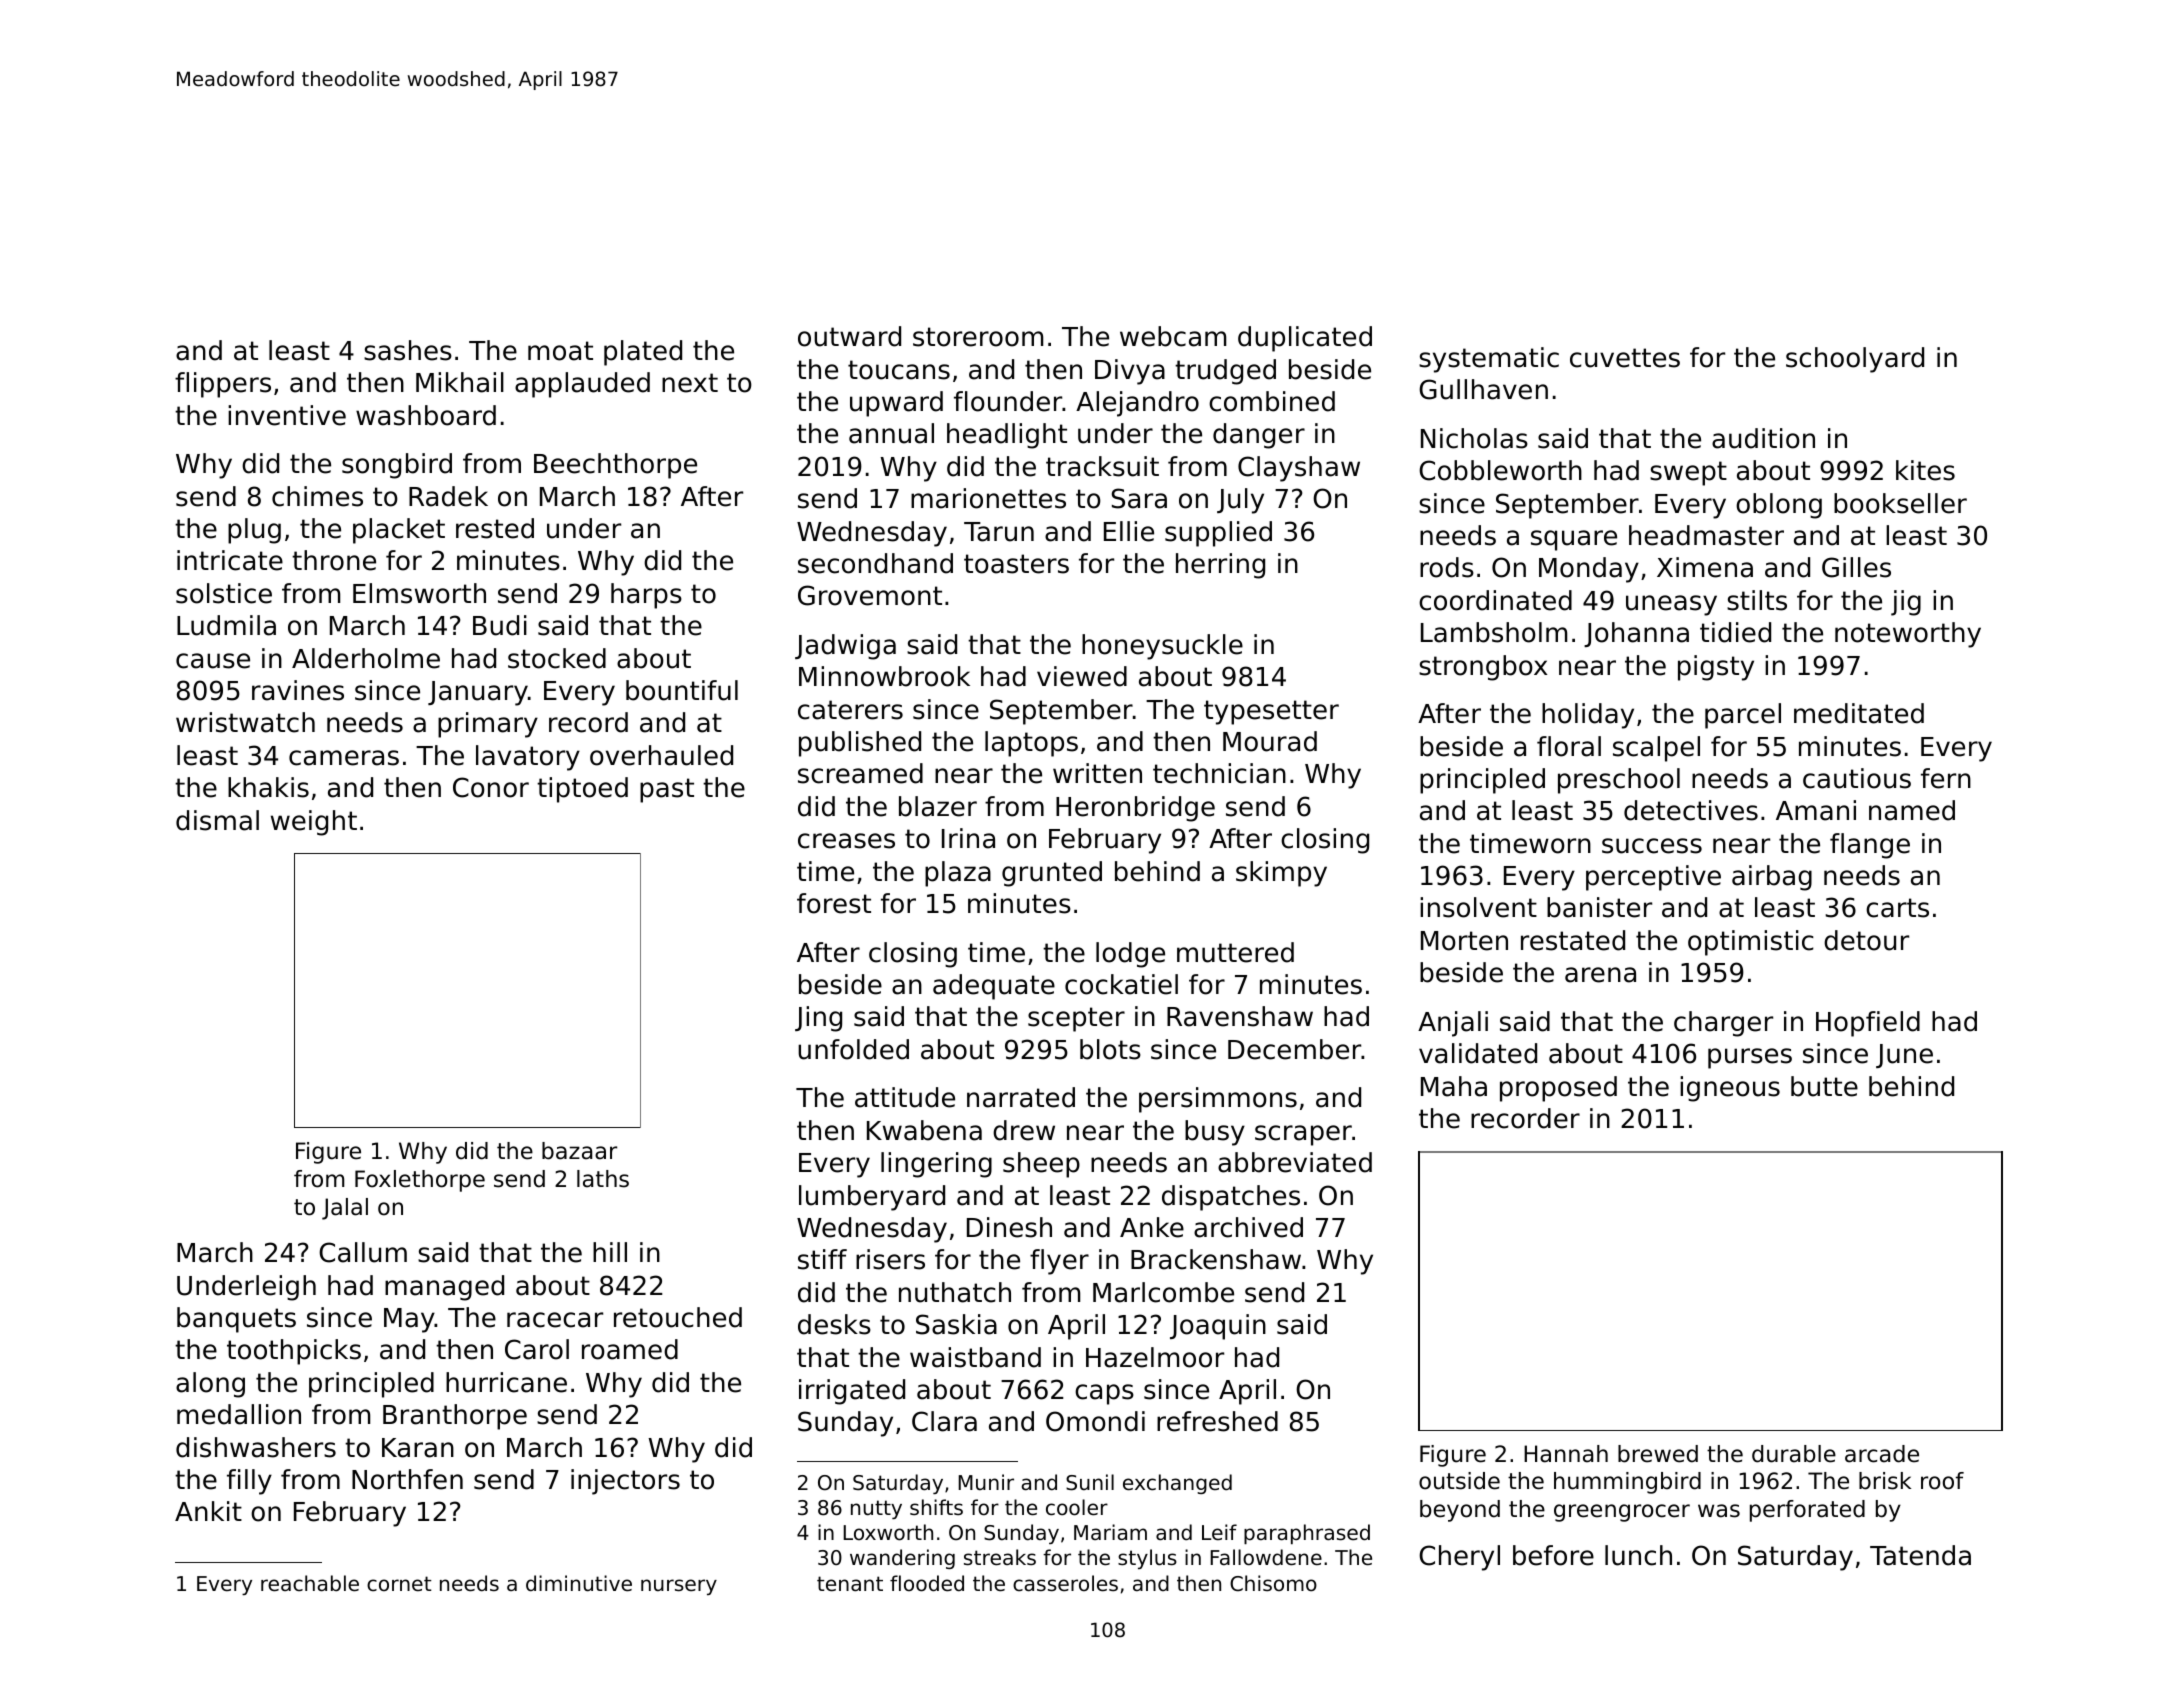  I want to click on hummingbird, so click(1627, 1483).
